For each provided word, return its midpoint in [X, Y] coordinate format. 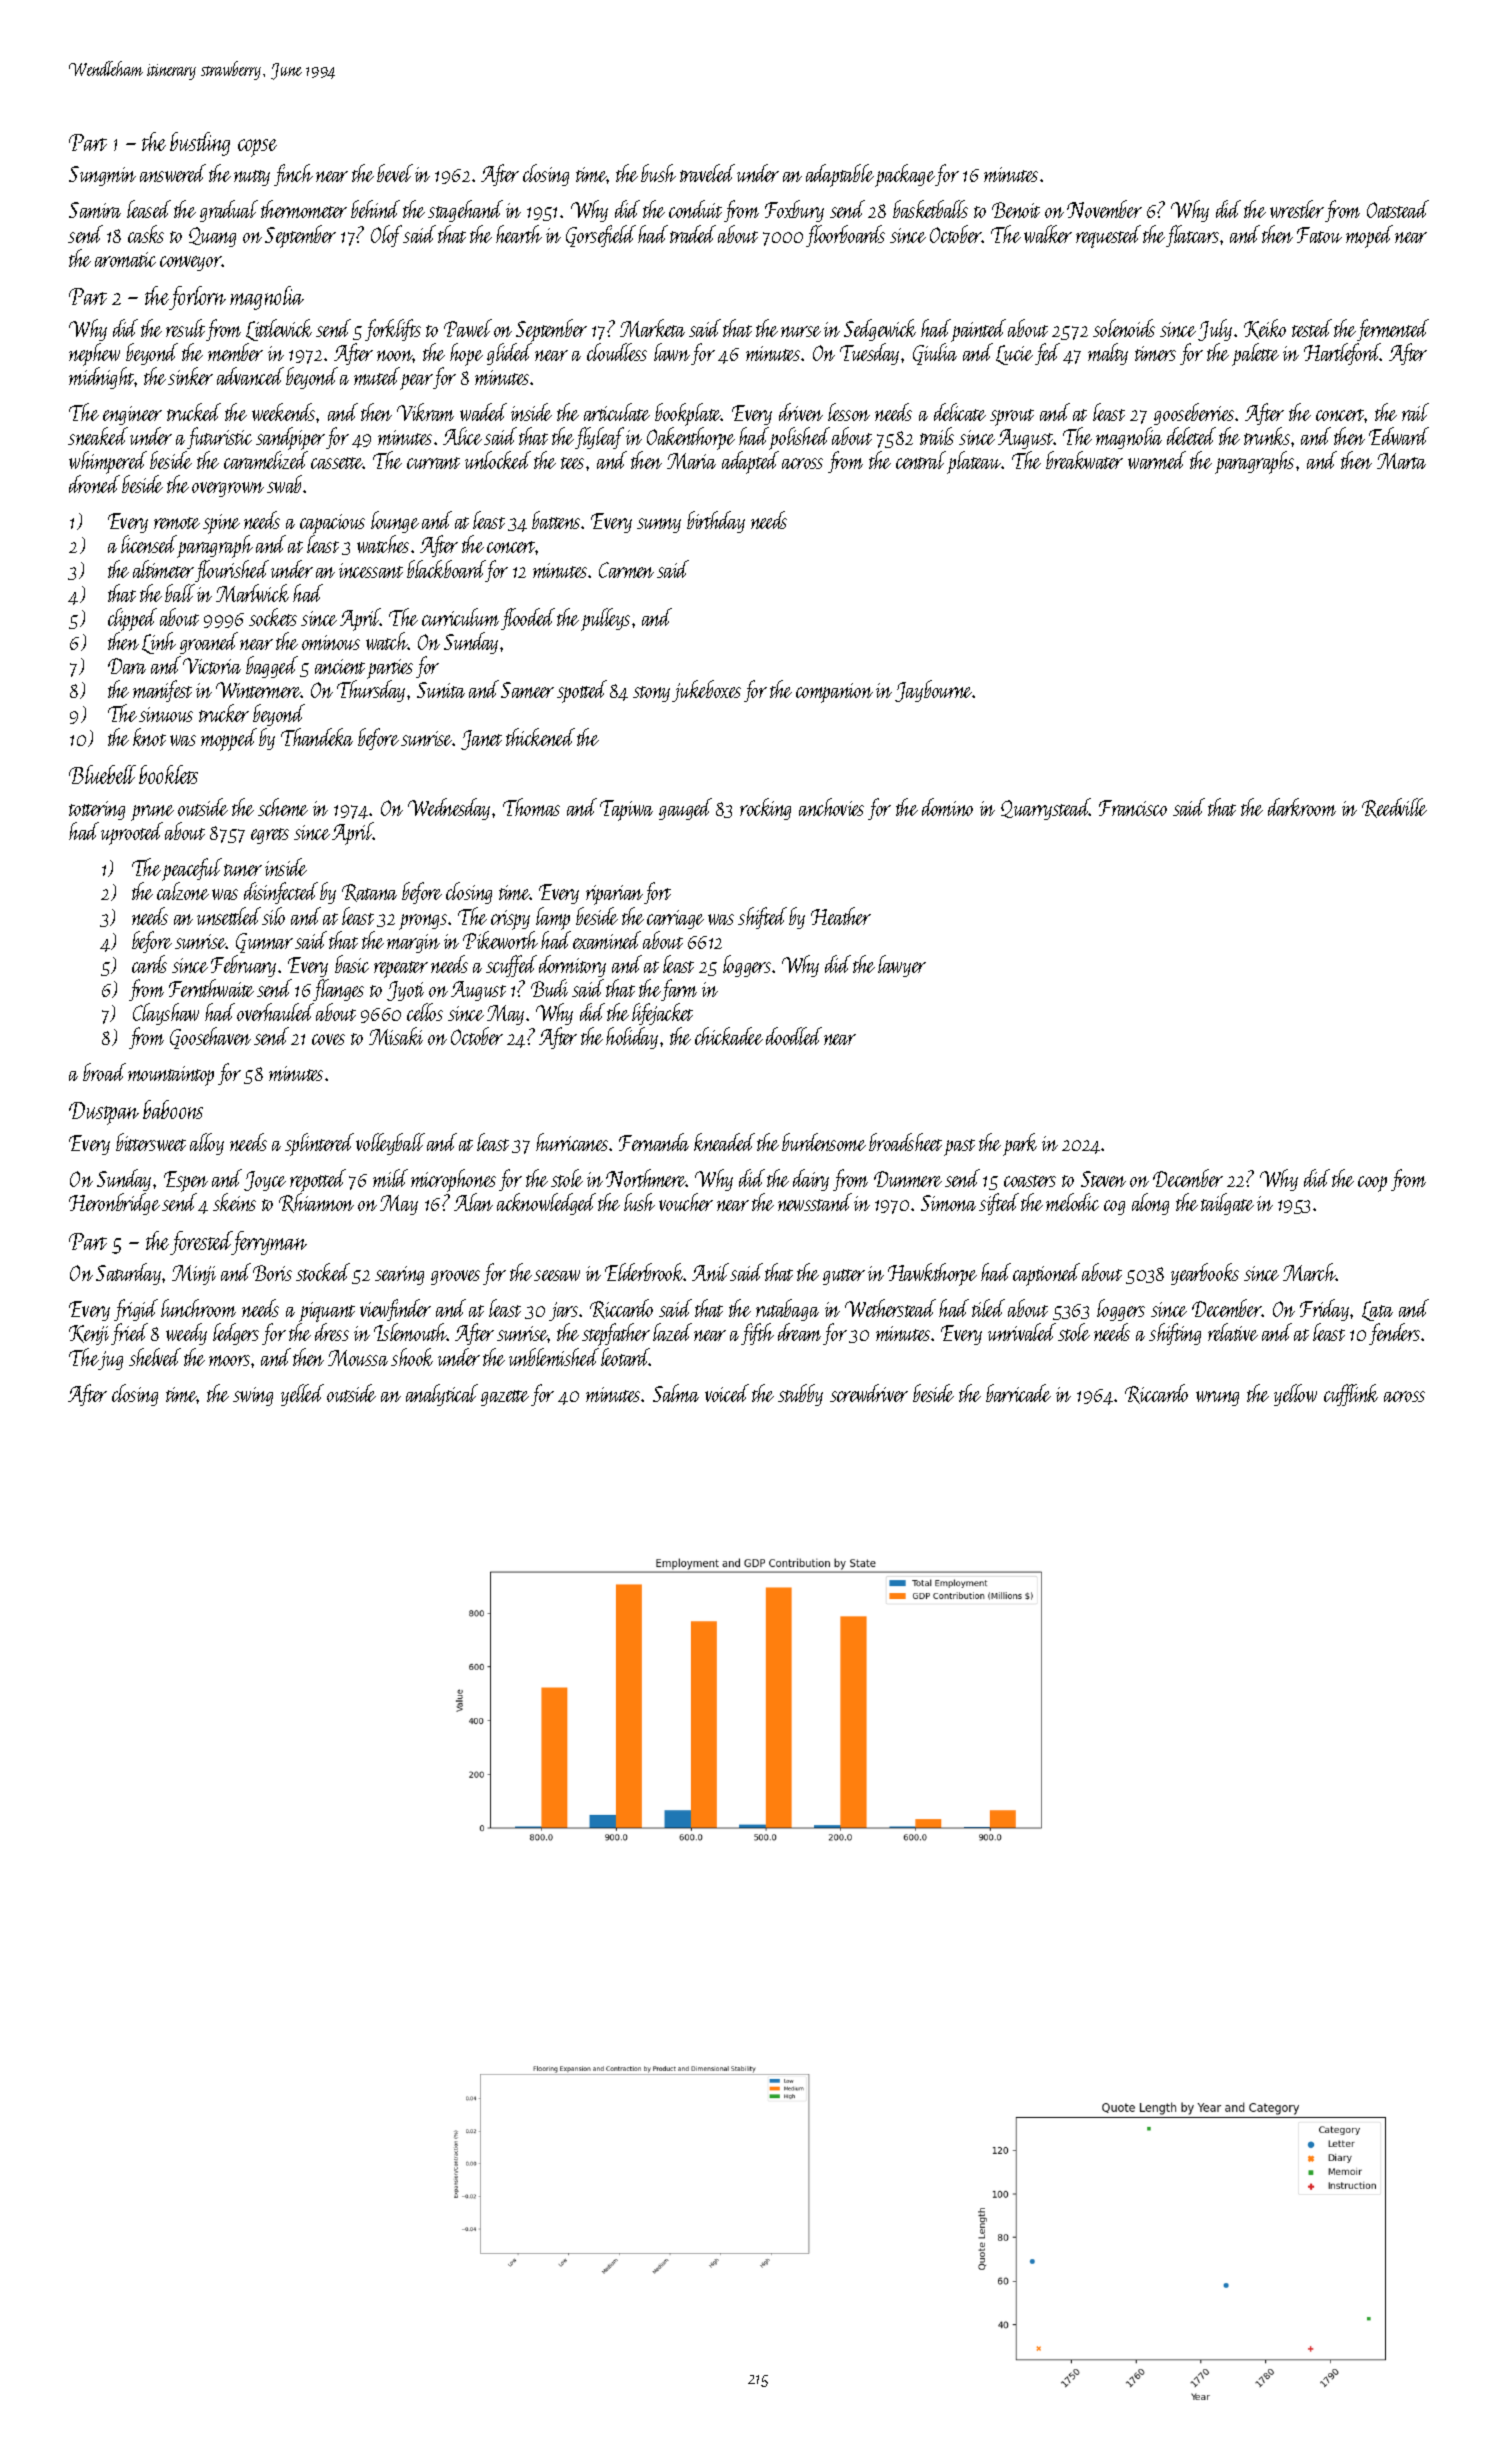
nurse [801, 331]
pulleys [605, 619]
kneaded [724, 1142]
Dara [127, 666]
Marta [1401, 461]
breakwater [1084, 460]
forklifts [393, 330]
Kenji [89, 1335]
